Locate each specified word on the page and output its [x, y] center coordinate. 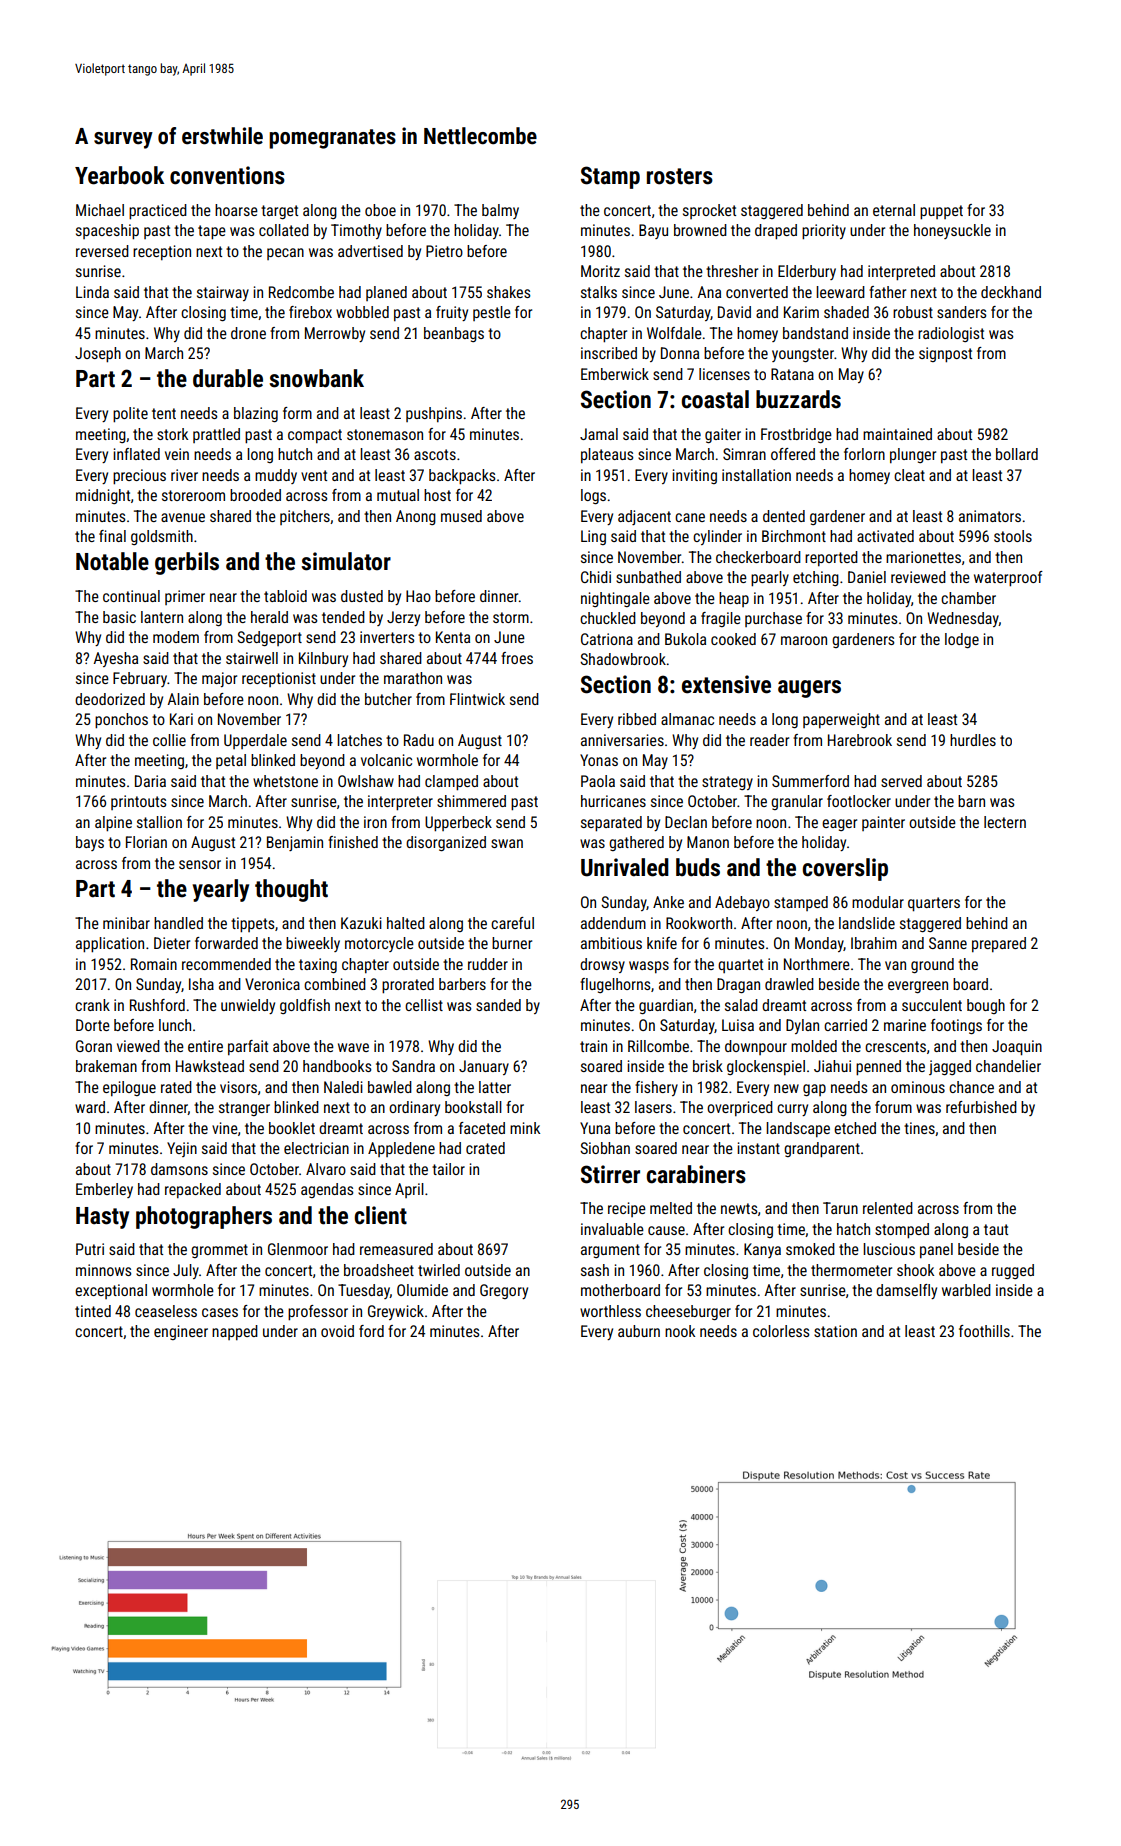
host [437, 495]
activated [885, 536]
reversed [102, 251]
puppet [941, 212]
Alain [183, 699]
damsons [179, 1169]
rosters [680, 176]
